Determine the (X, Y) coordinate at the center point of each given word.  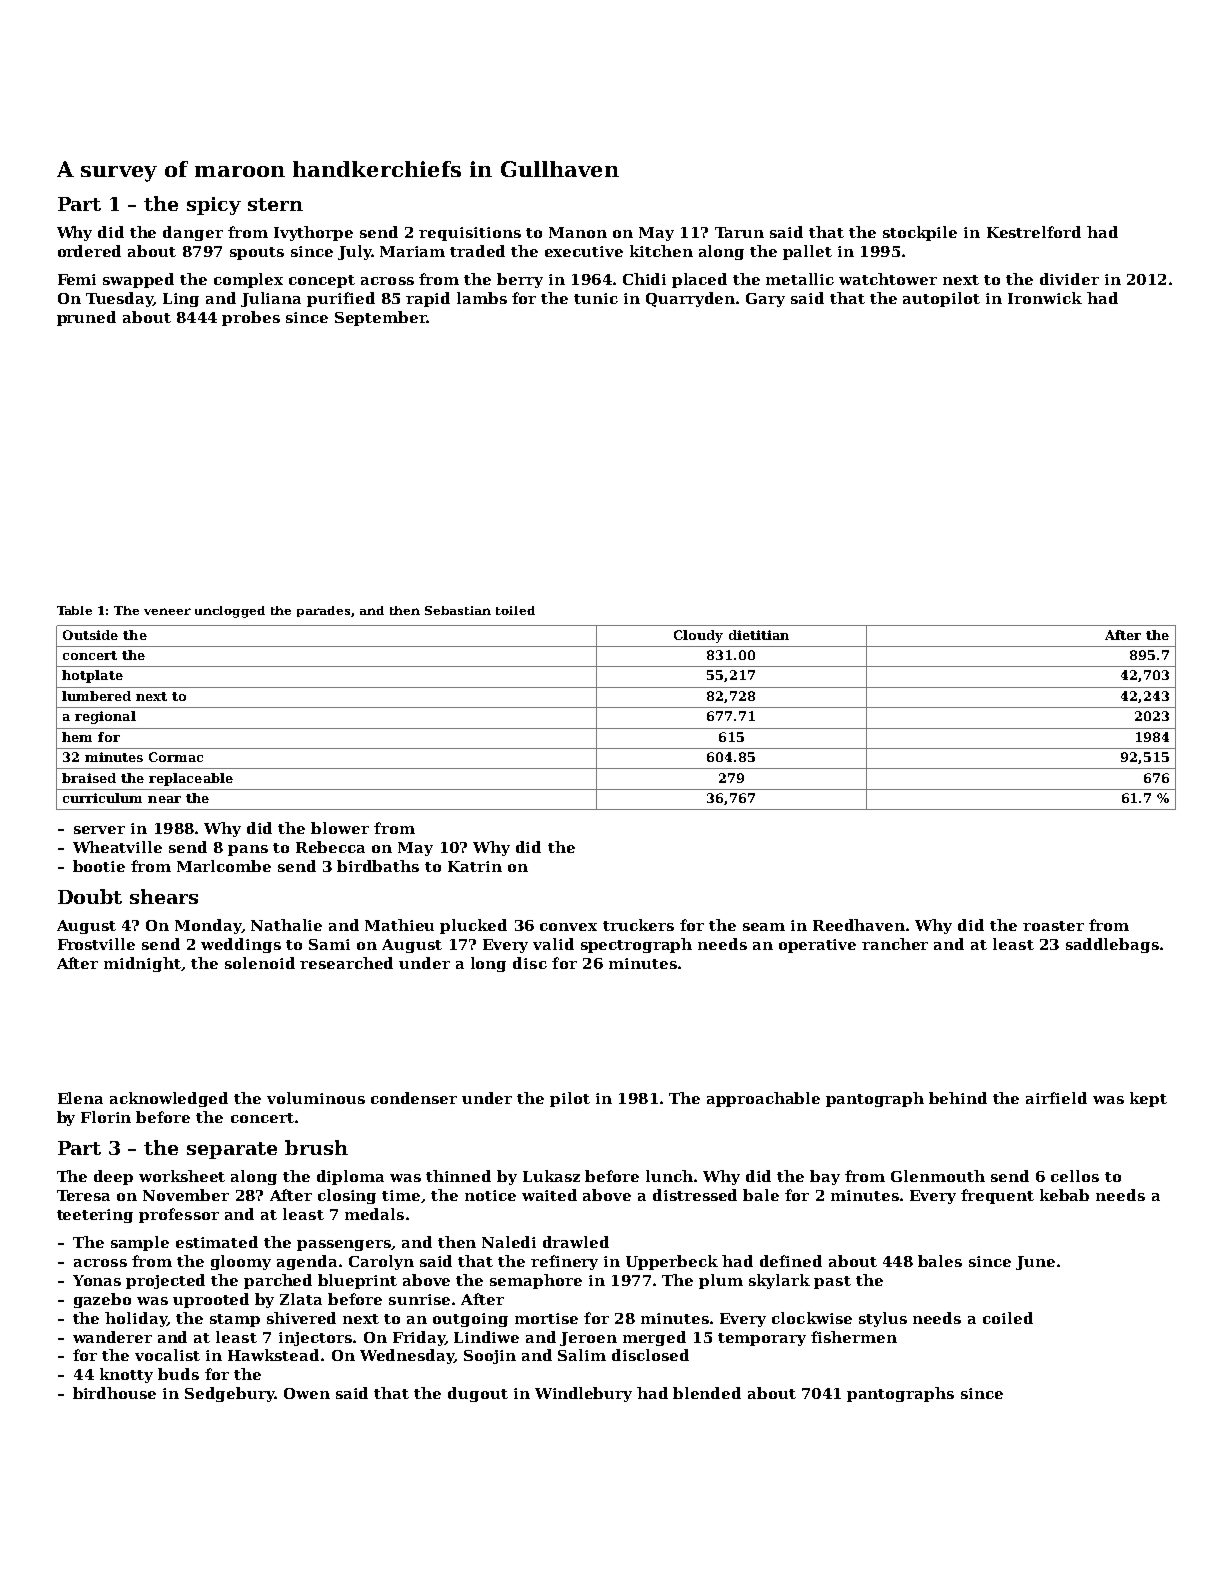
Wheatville (117, 847)
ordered (89, 251)
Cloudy (698, 636)
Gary (765, 300)
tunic (596, 298)
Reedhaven (859, 925)
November (186, 1195)
